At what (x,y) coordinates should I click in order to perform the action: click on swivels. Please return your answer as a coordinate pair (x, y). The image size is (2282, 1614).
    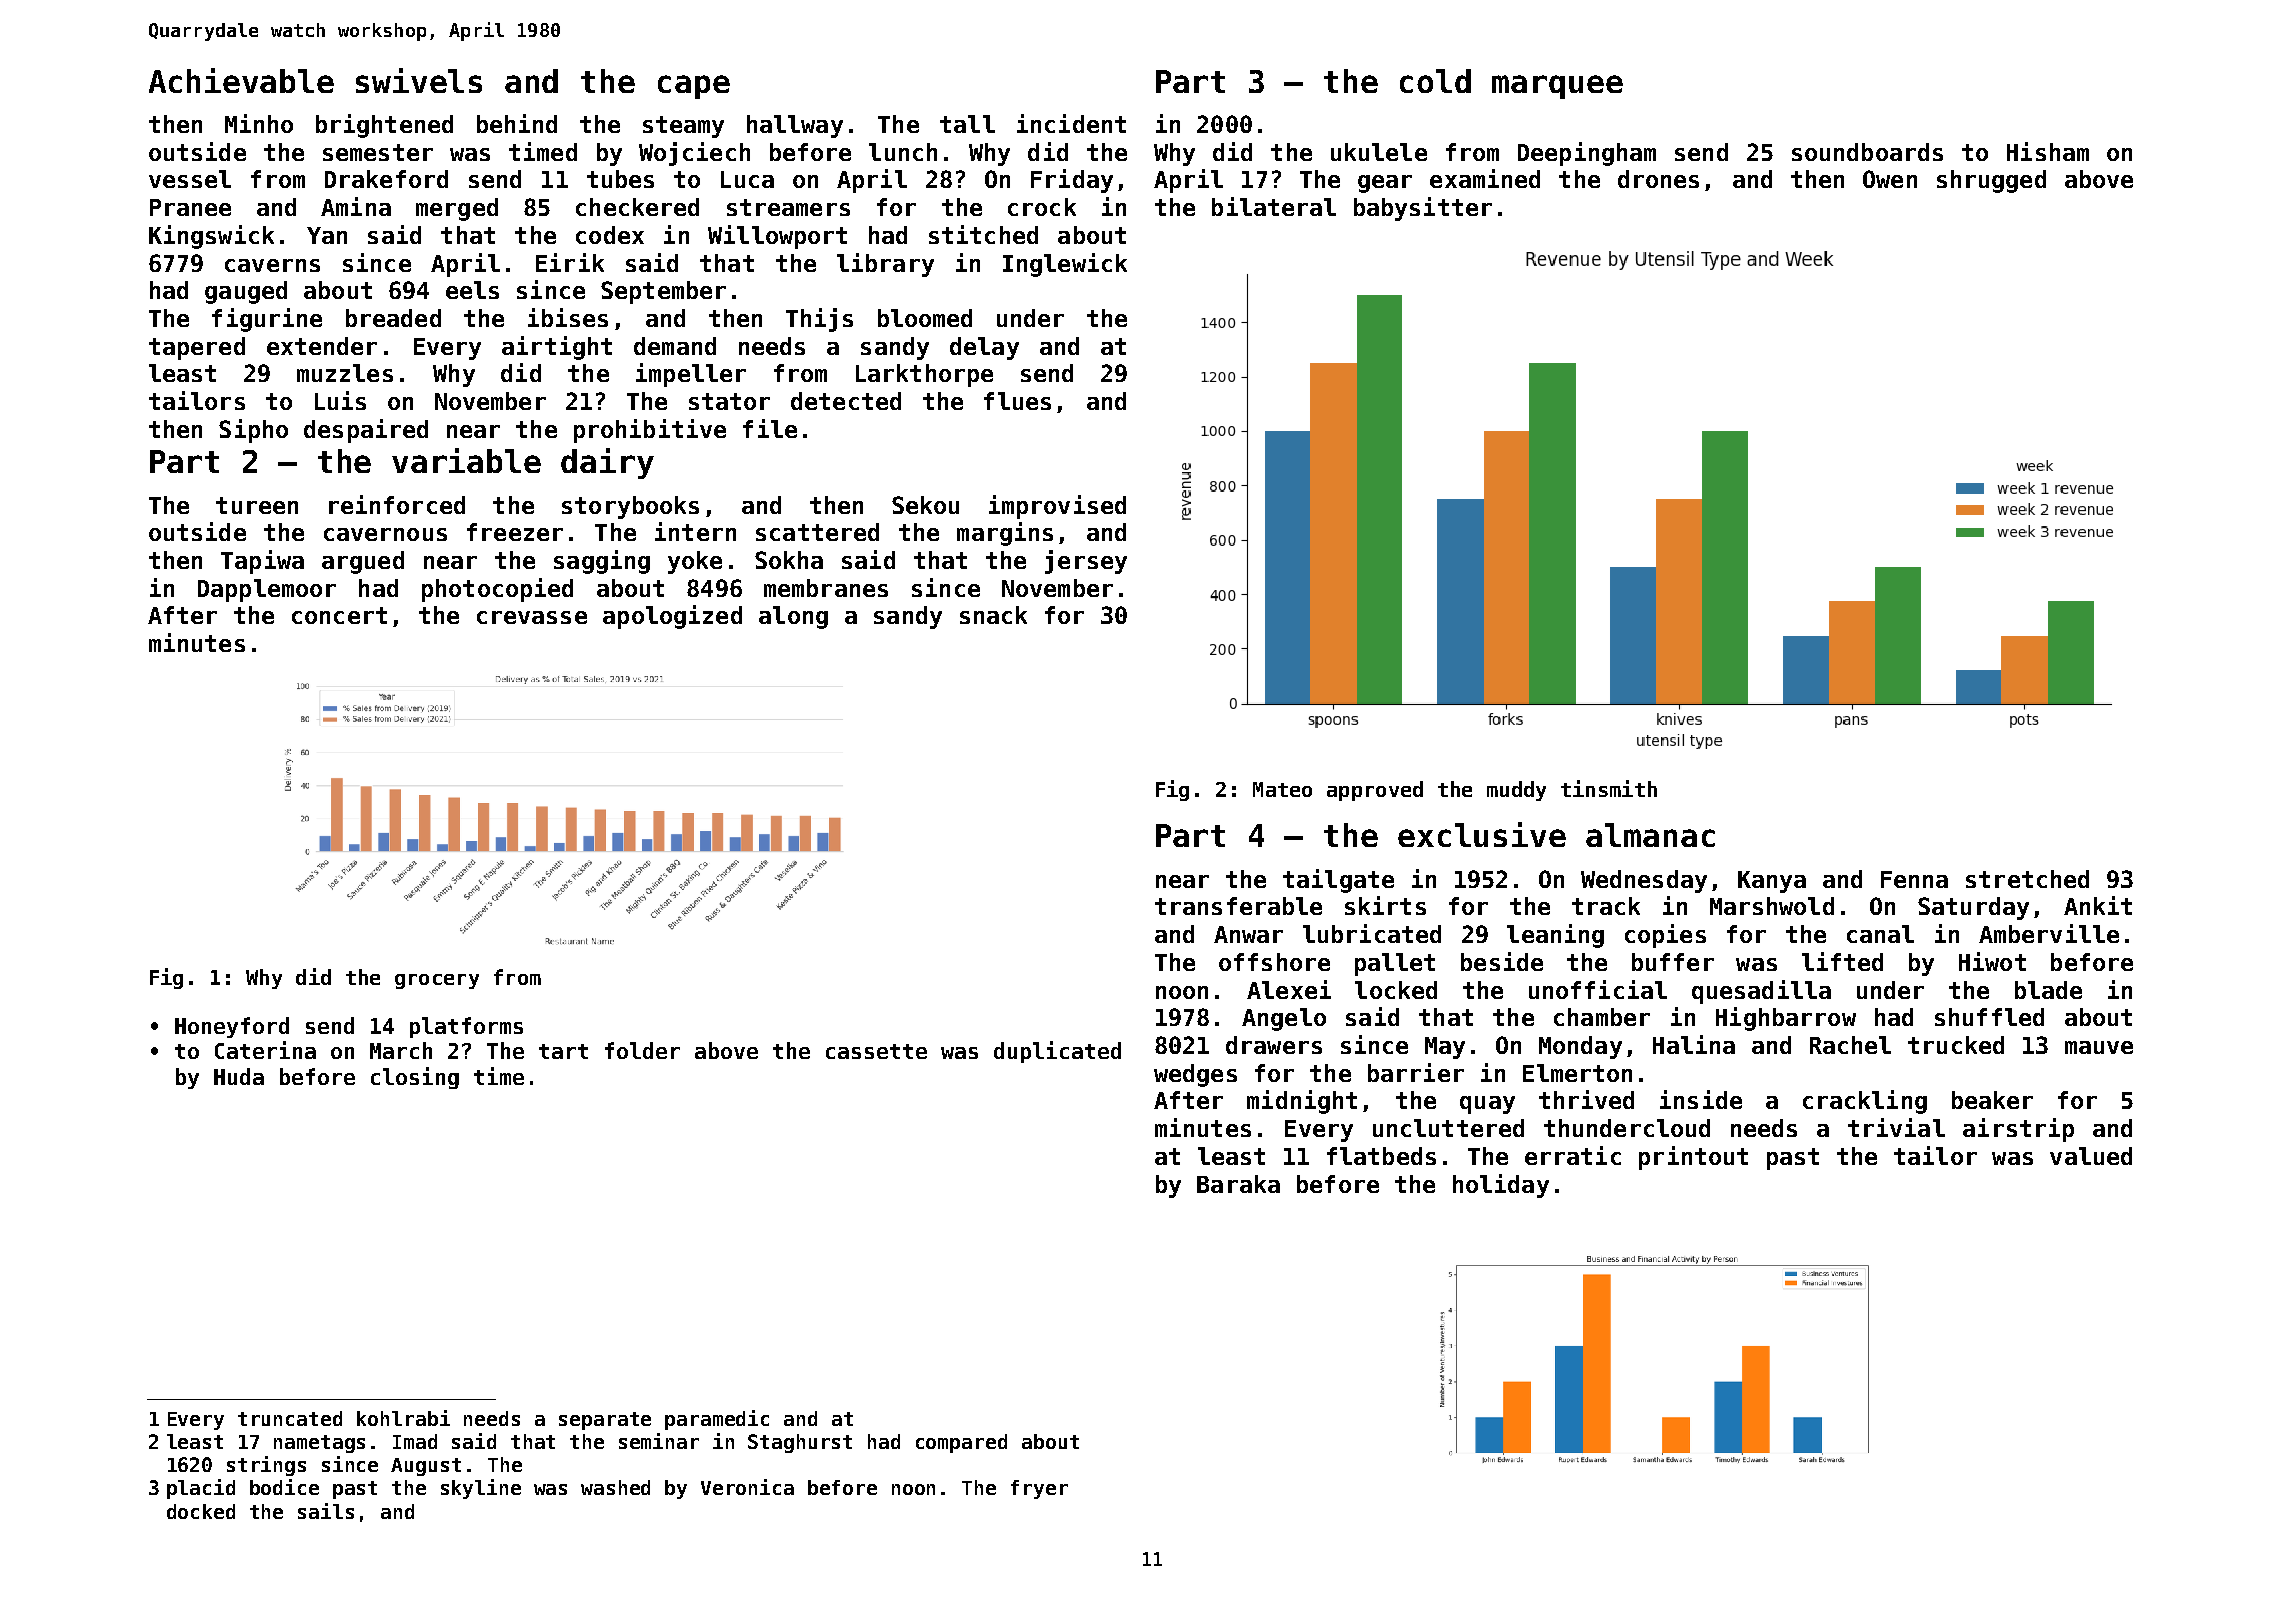
    Looking at the image, I should click on (419, 80).
